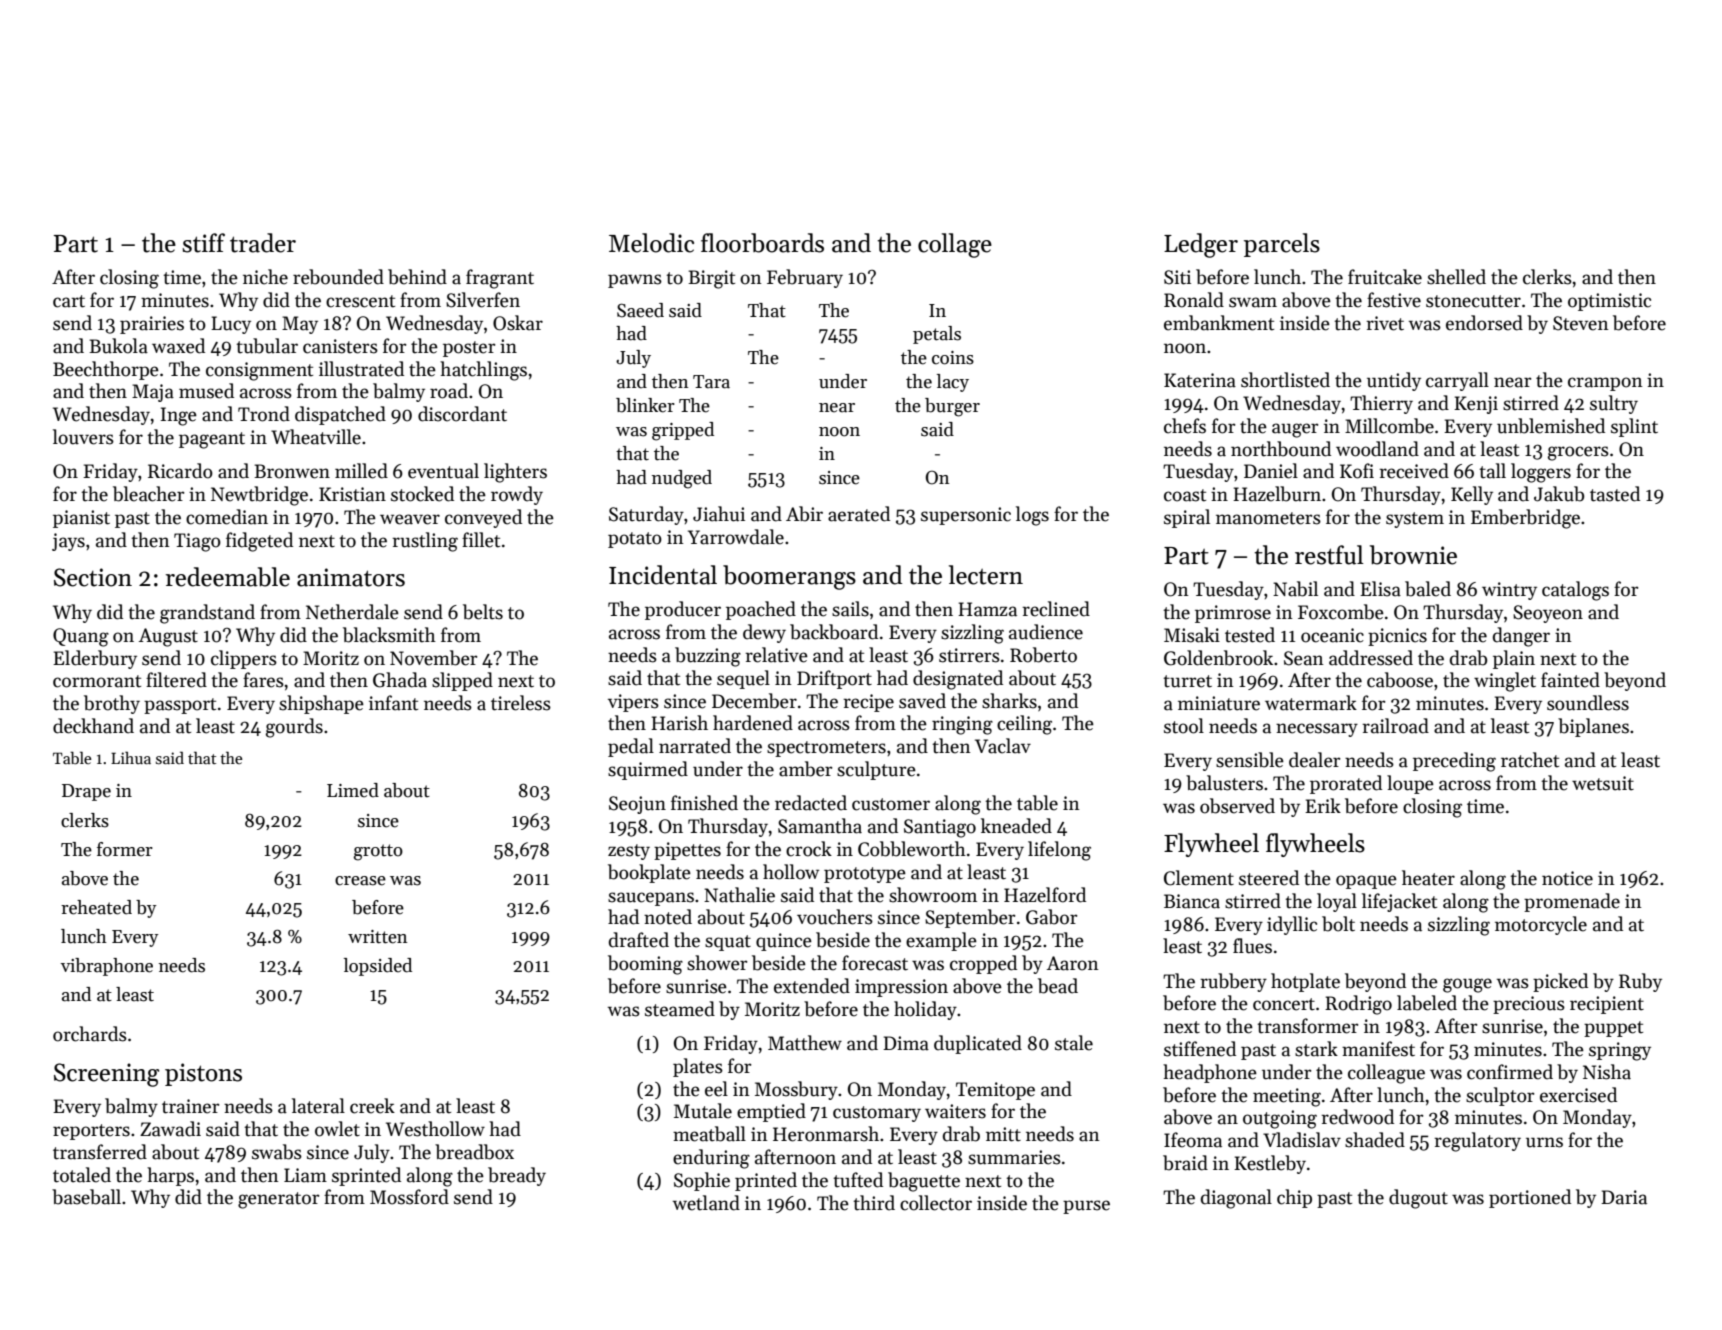  What do you see at coordinates (637, 805) in the screenshot?
I see `Seojun` at bounding box center [637, 805].
